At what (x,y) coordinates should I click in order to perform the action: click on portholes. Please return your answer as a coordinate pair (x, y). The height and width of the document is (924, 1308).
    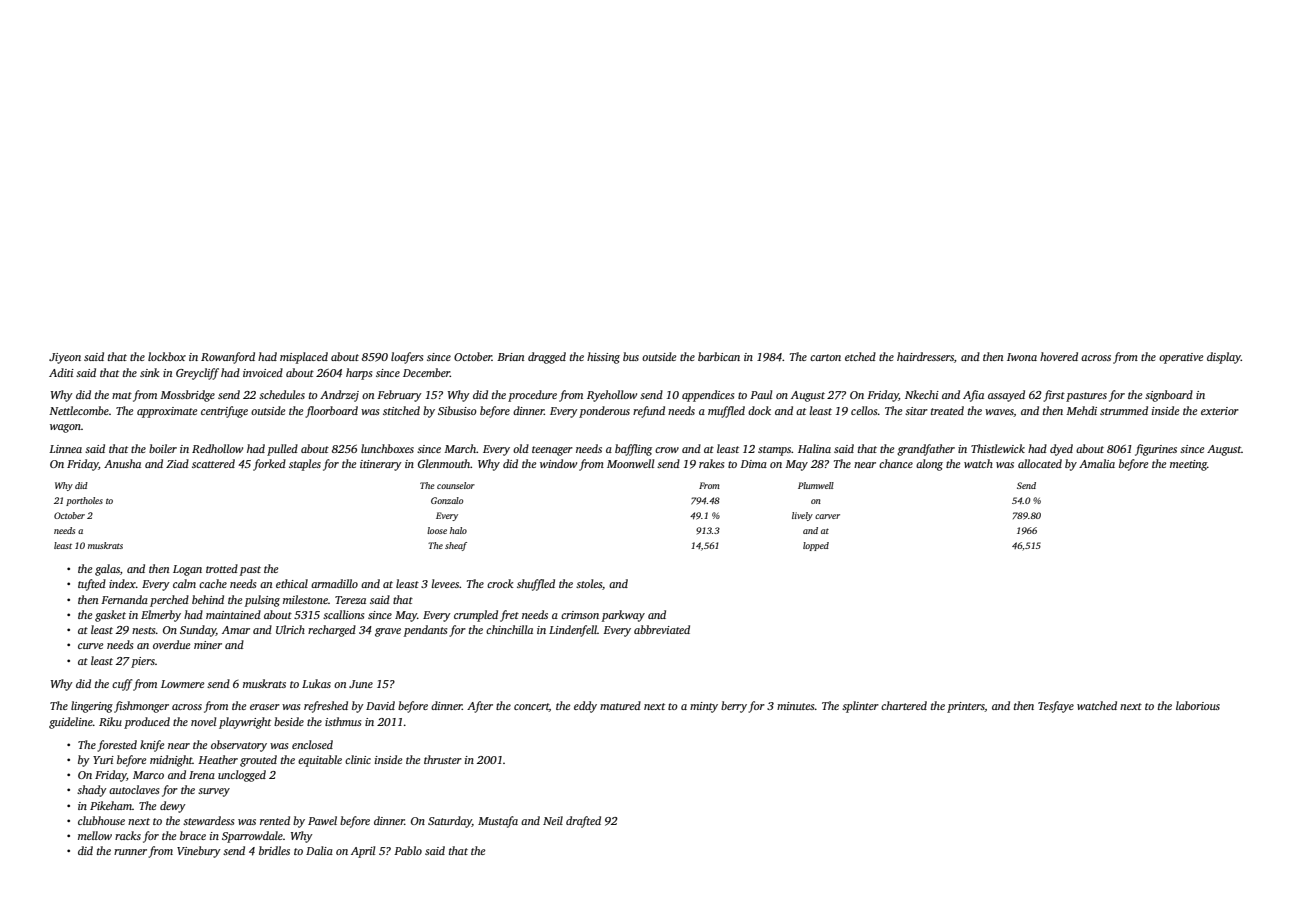
    Looking at the image, I should click on (84, 501).
